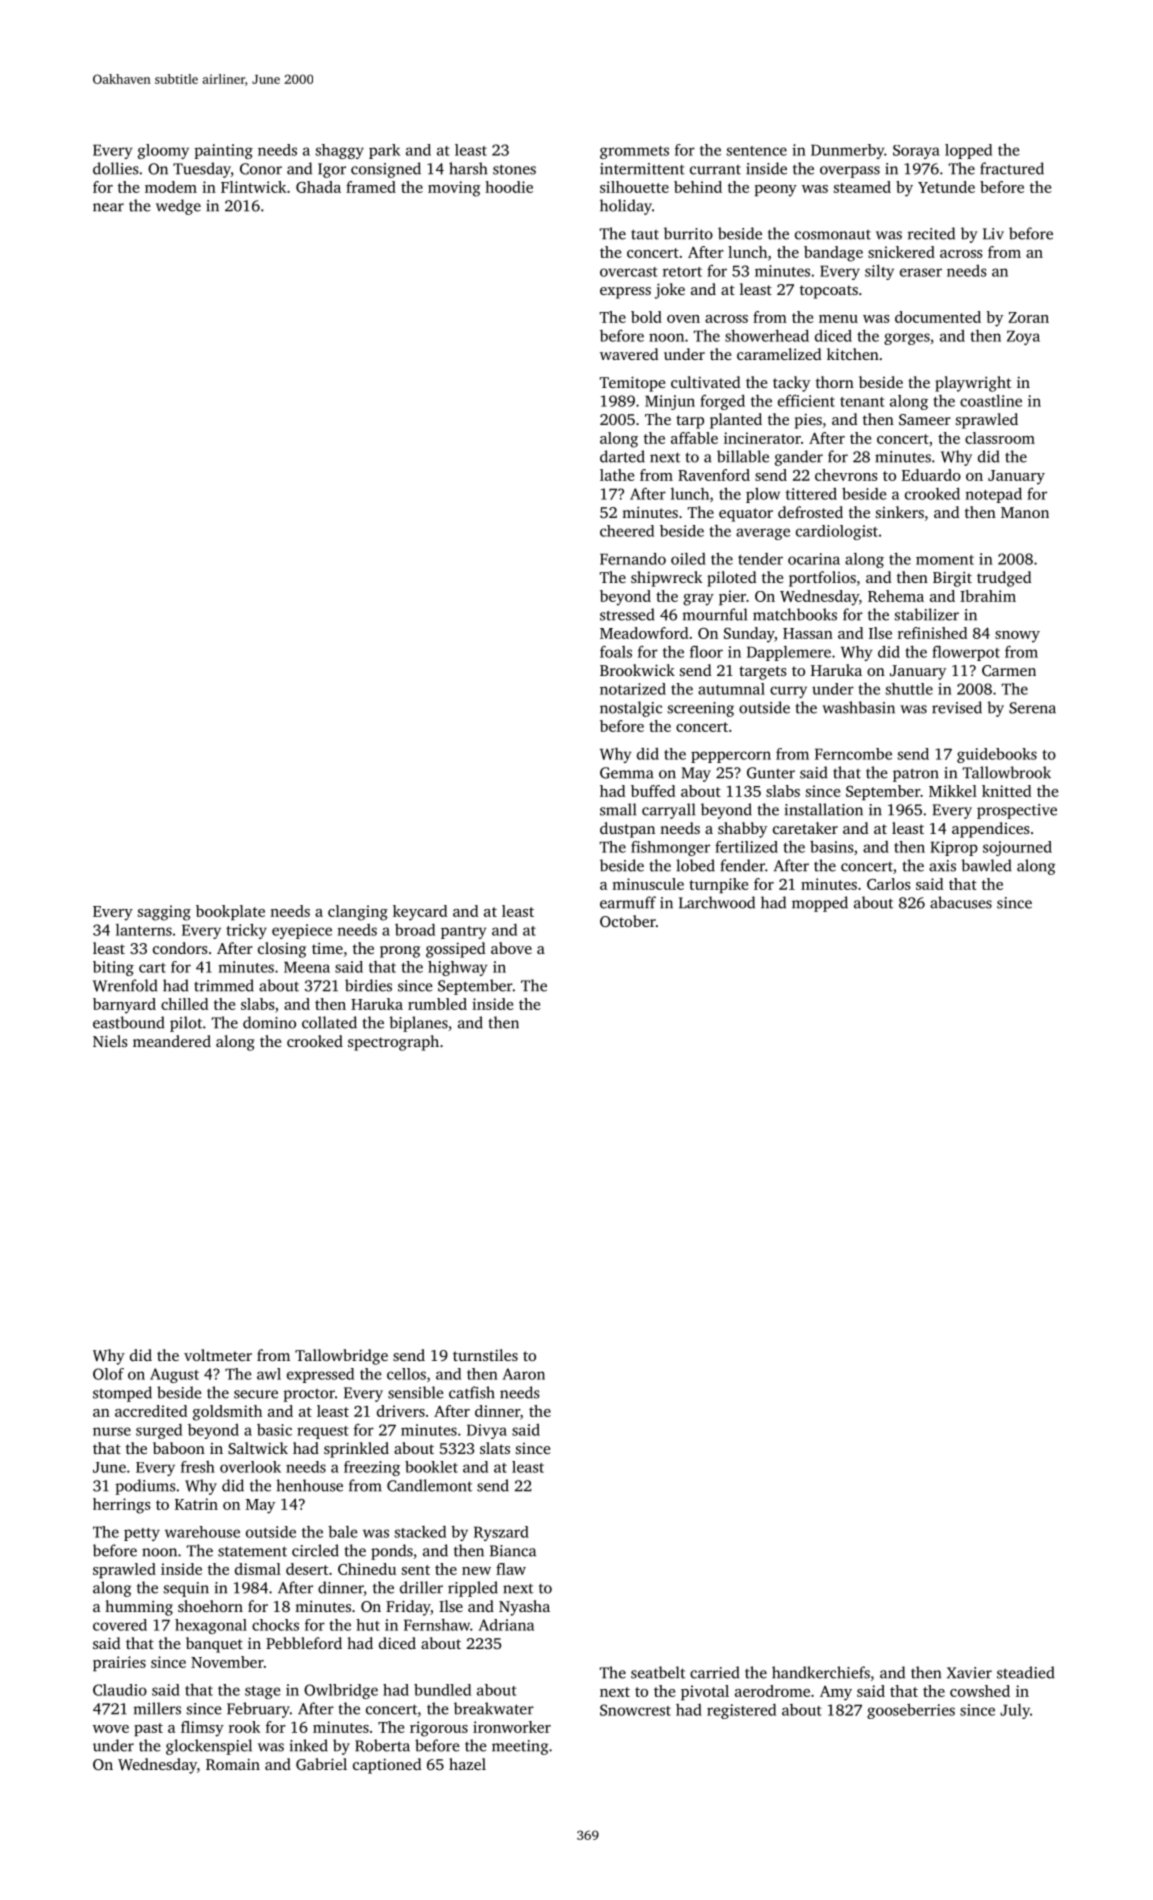  What do you see at coordinates (227, 1662) in the screenshot?
I see `November` at bounding box center [227, 1662].
